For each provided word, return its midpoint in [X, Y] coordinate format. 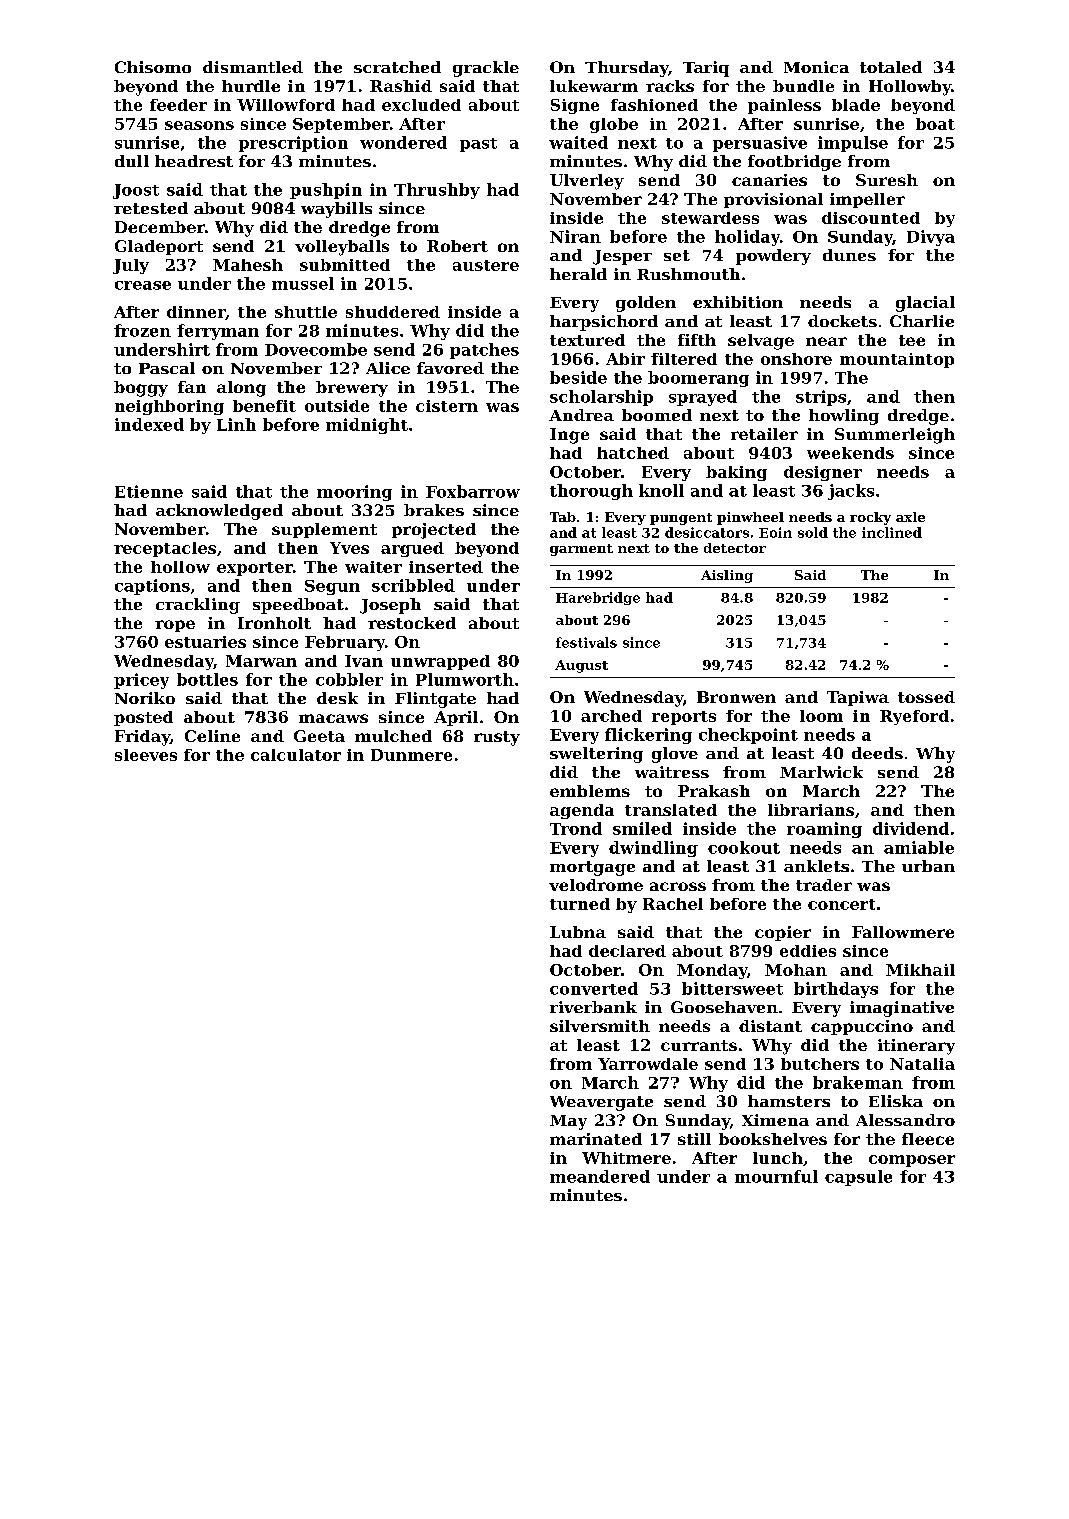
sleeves [146, 755]
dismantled [253, 67]
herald [578, 274]
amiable [919, 847]
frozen [142, 330]
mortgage [592, 868]
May [568, 1122]
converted [594, 988]
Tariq [706, 69]
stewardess [710, 218]
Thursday [626, 69]
